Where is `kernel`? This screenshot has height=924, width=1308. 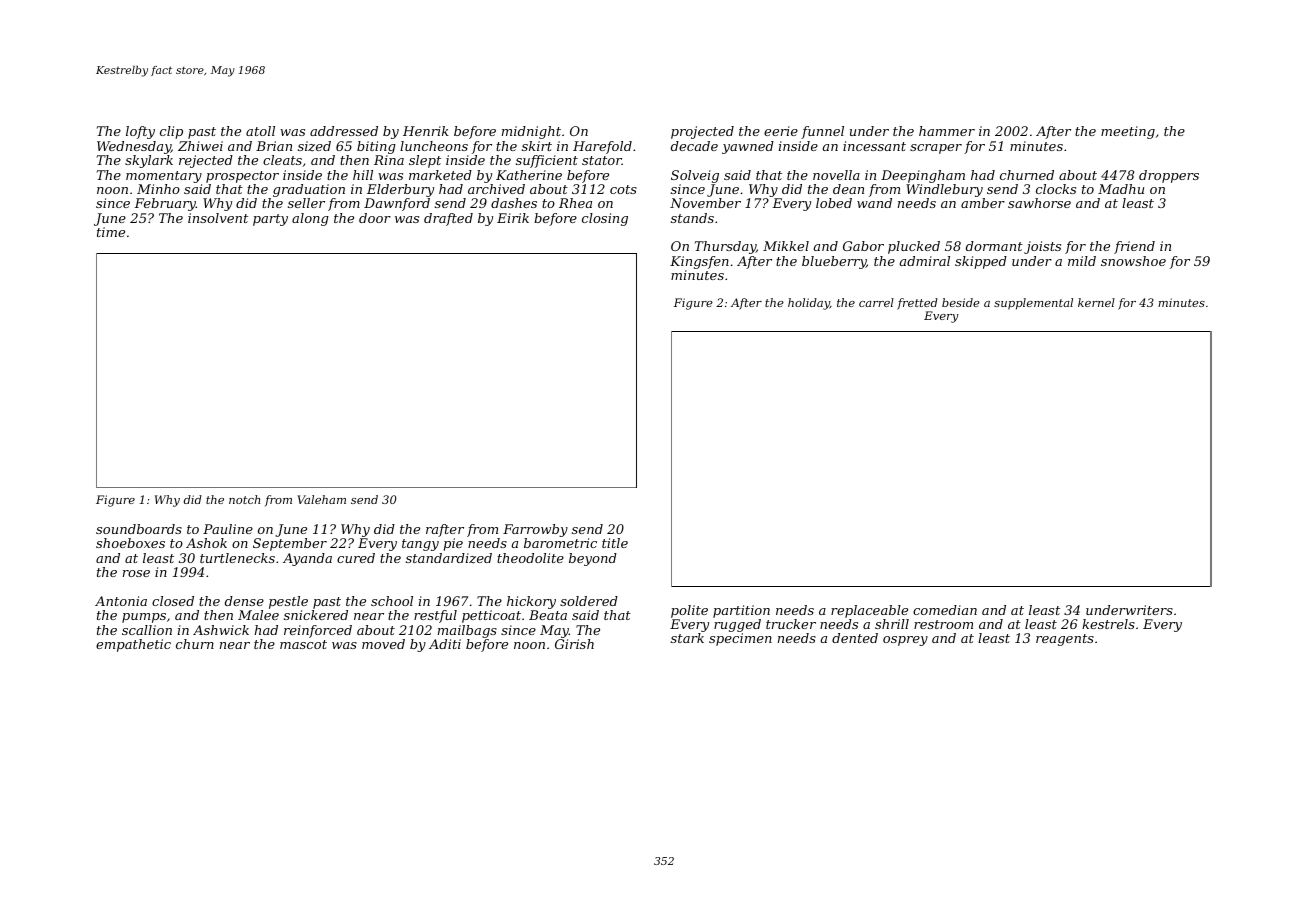 kernel is located at coordinates (1096, 302).
